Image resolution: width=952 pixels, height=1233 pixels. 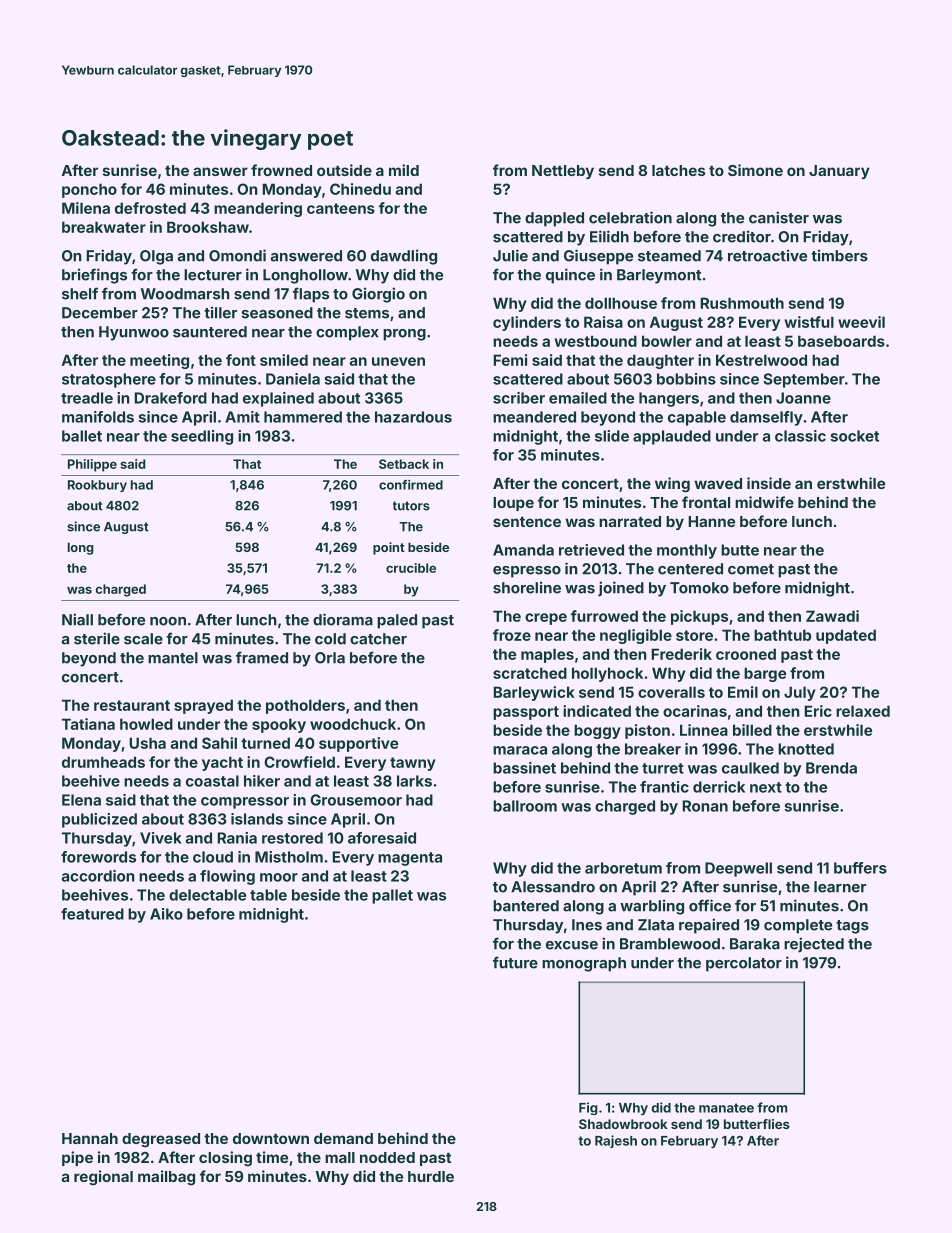 I want to click on relaxed, so click(x=863, y=711).
